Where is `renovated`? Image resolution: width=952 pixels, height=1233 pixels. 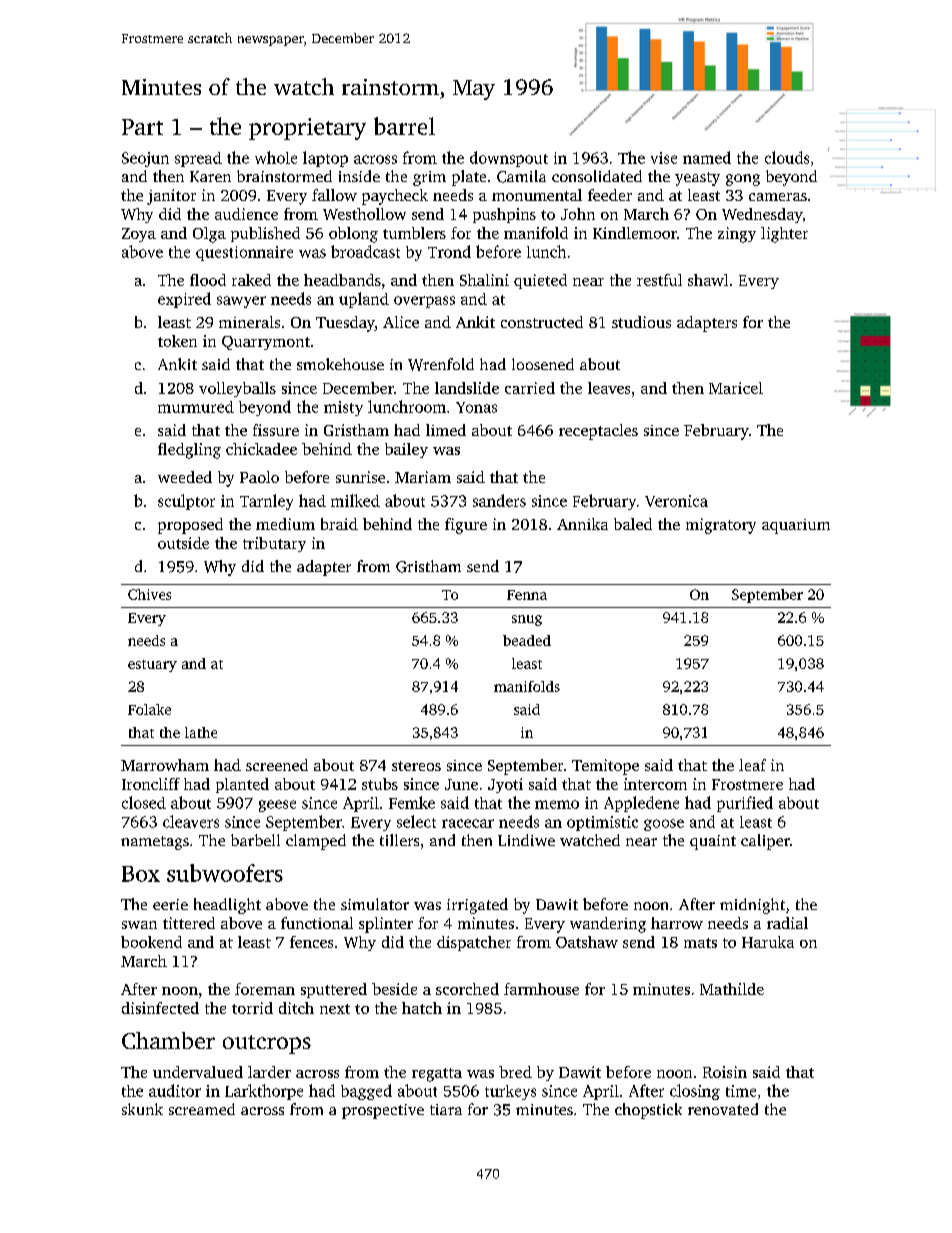 renovated is located at coordinates (723, 1109).
